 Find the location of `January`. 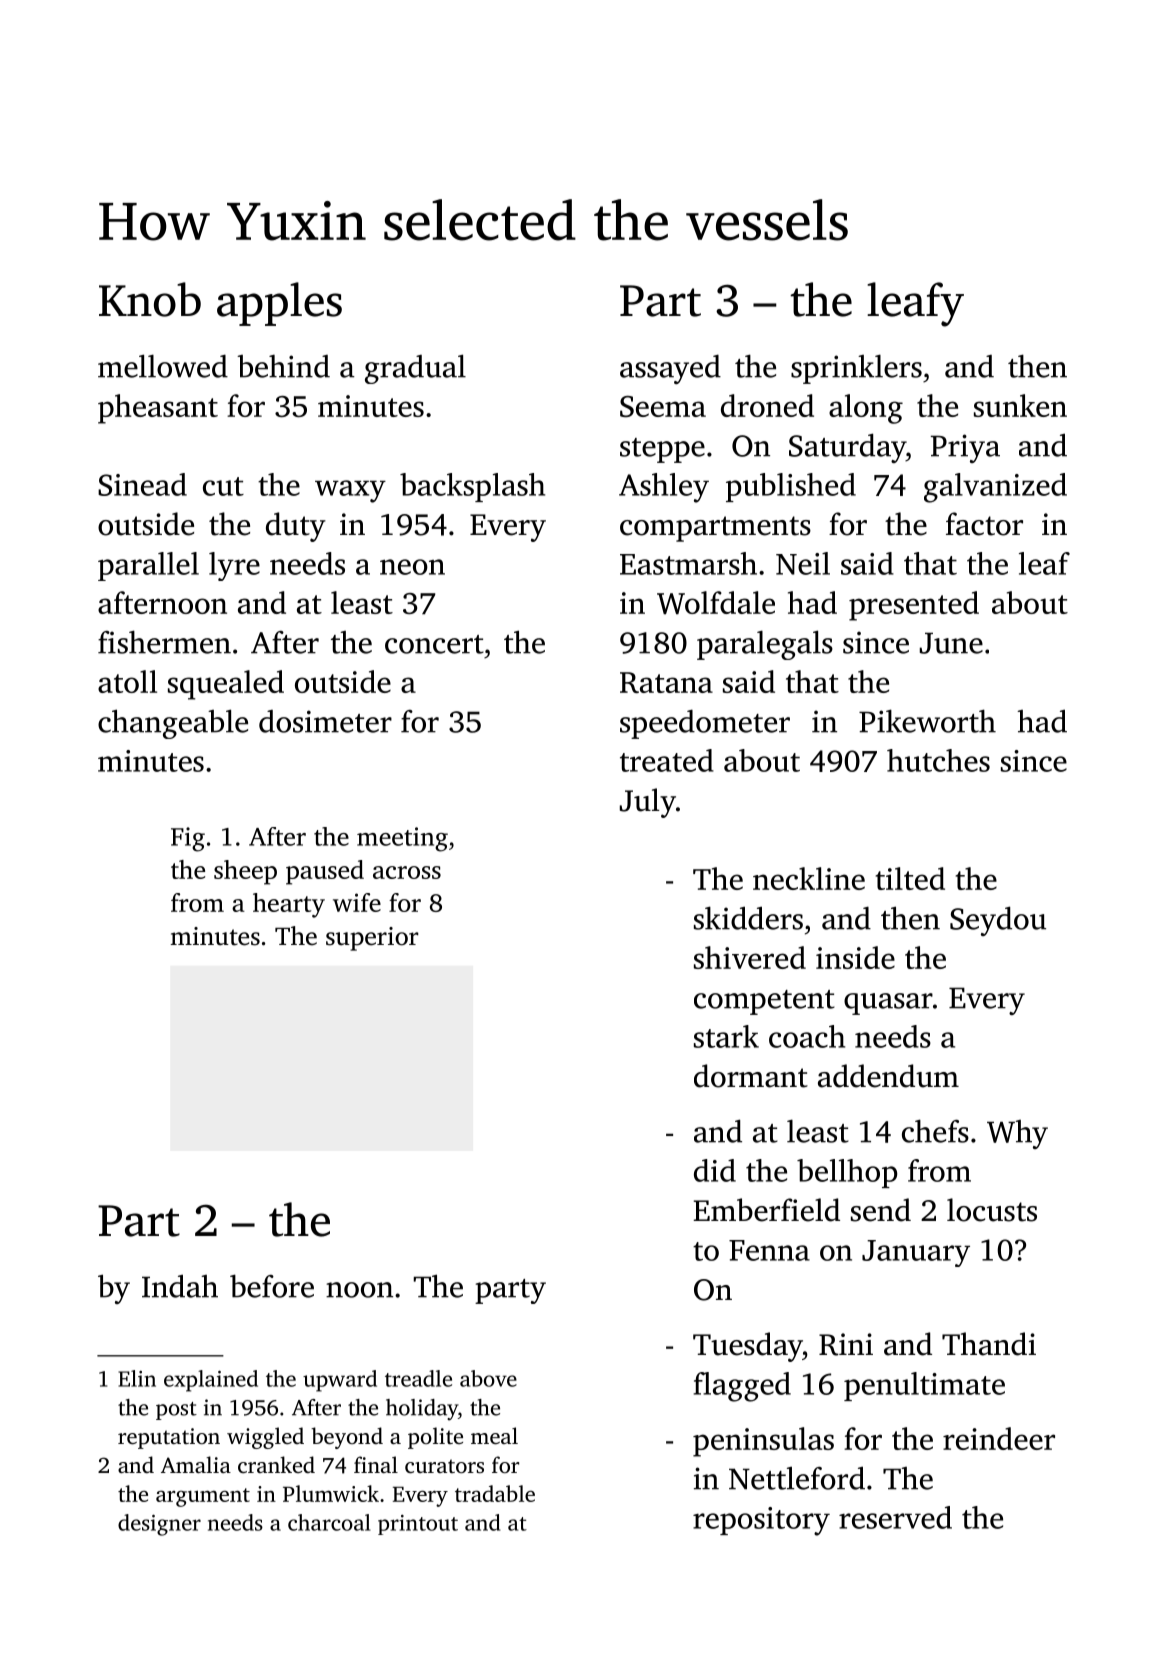

January is located at coordinates (916, 1253).
